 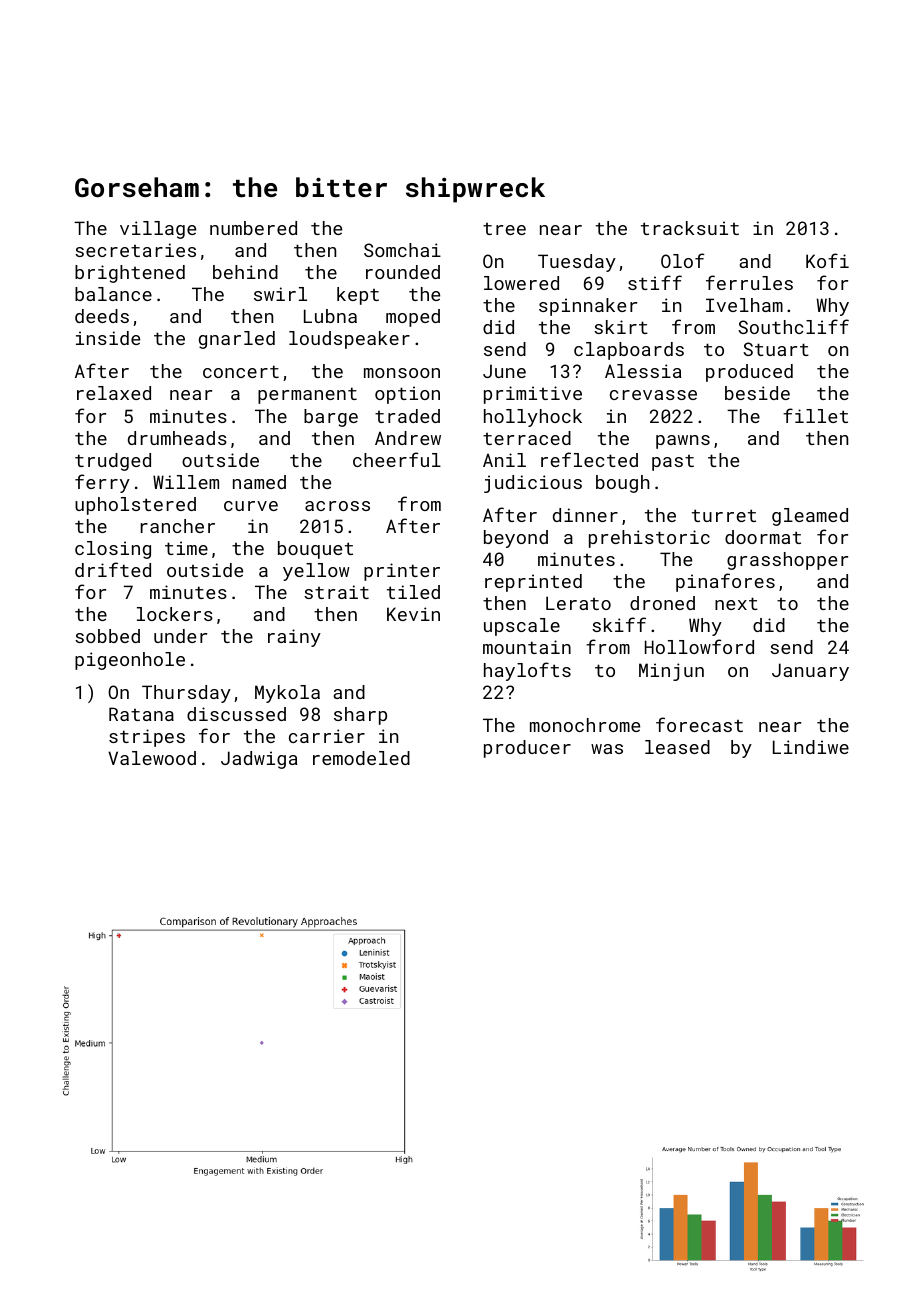 I want to click on Jadwiga, so click(x=259, y=760).
